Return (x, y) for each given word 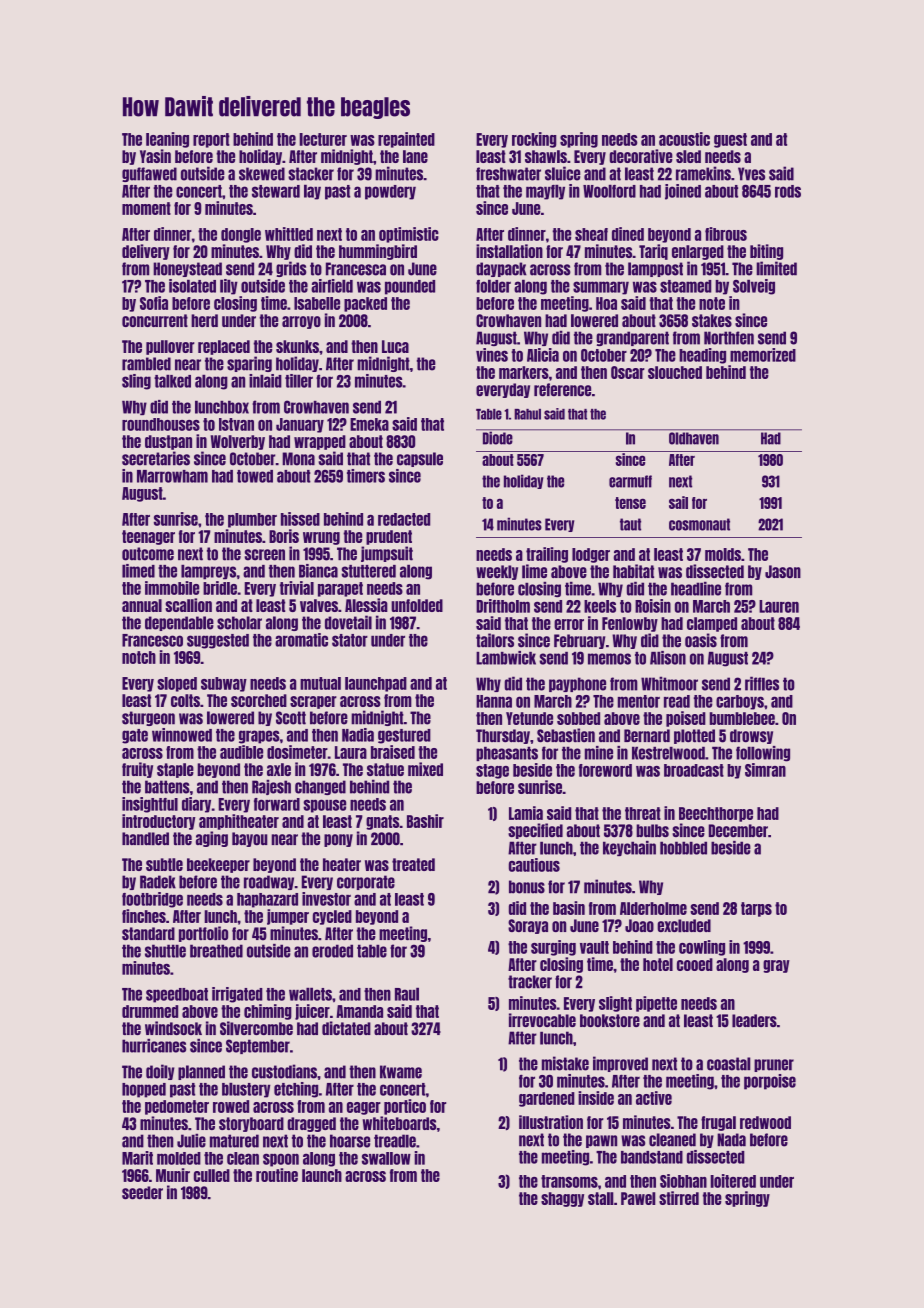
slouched (675, 372)
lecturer (323, 139)
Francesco (152, 640)
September (258, 1046)
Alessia (366, 605)
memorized (763, 355)
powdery (390, 192)
